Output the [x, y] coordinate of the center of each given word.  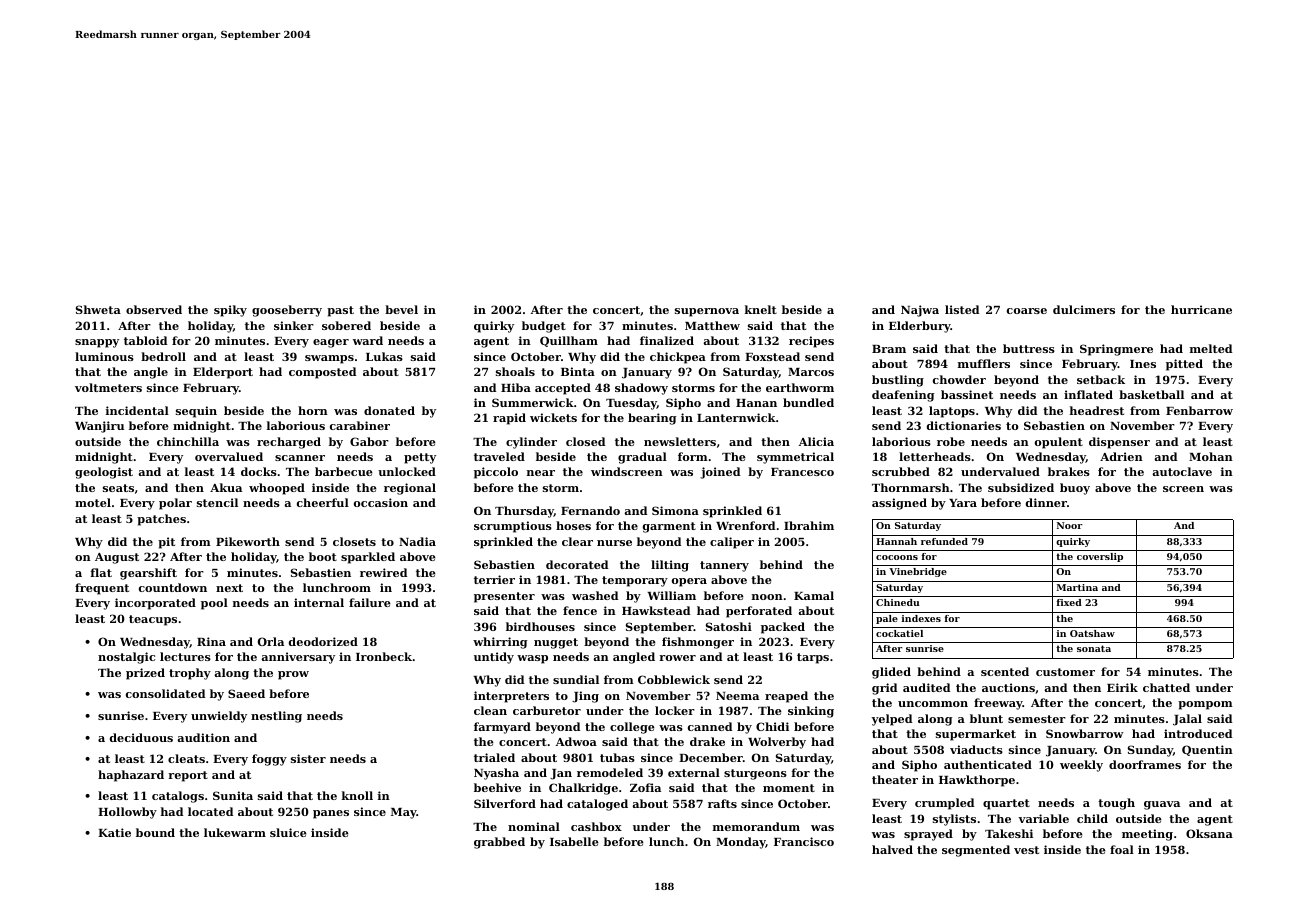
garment [669, 527]
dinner [1046, 502]
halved [892, 849]
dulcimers [1084, 309]
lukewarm [235, 832]
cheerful [323, 502]
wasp [532, 659]
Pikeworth [248, 541]
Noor [1069, 525]
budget [544, 327]
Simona [675, 510]
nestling [276, 717]
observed [154, 309]
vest [1026, 850]
